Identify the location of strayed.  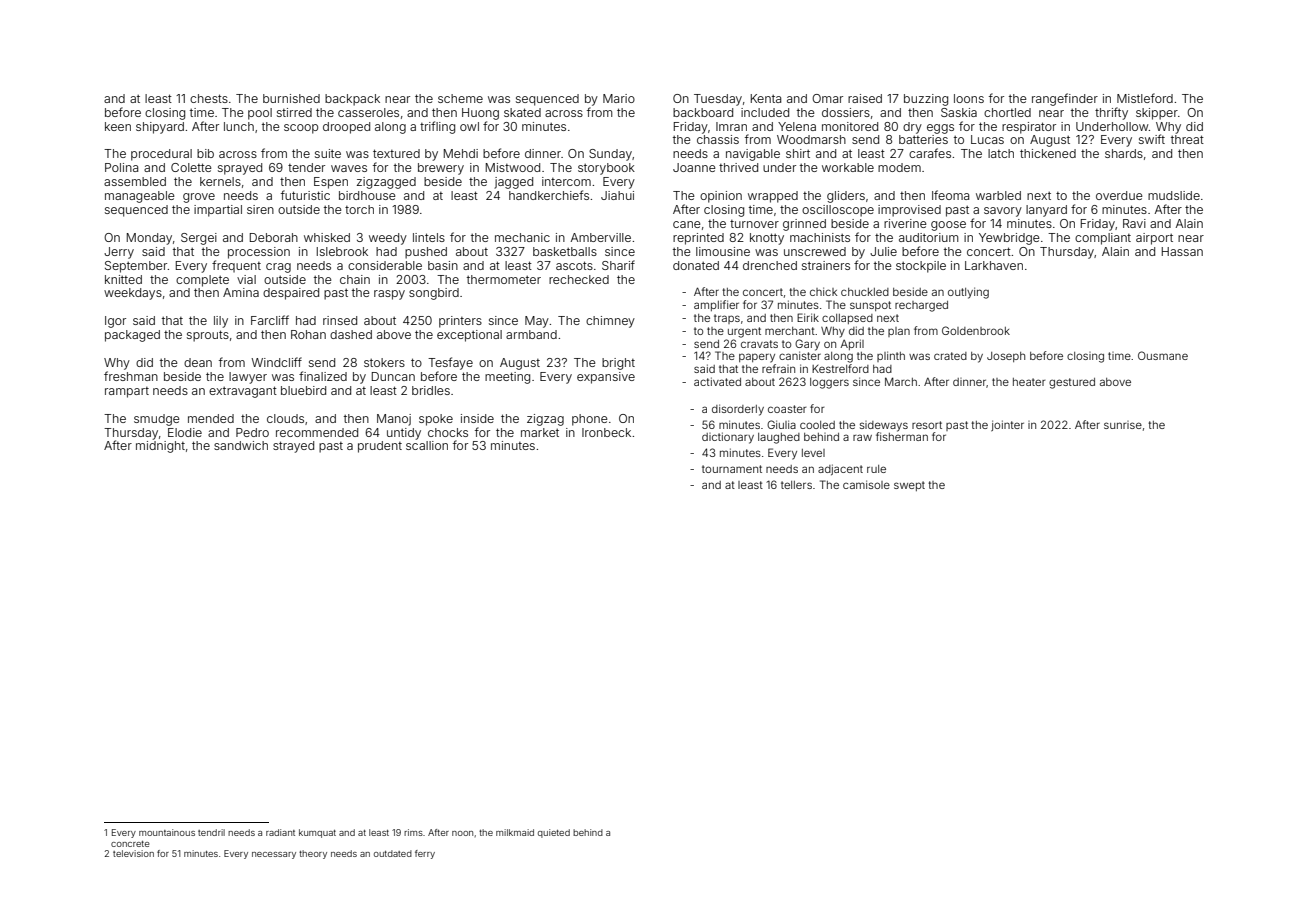
(293, 447).
